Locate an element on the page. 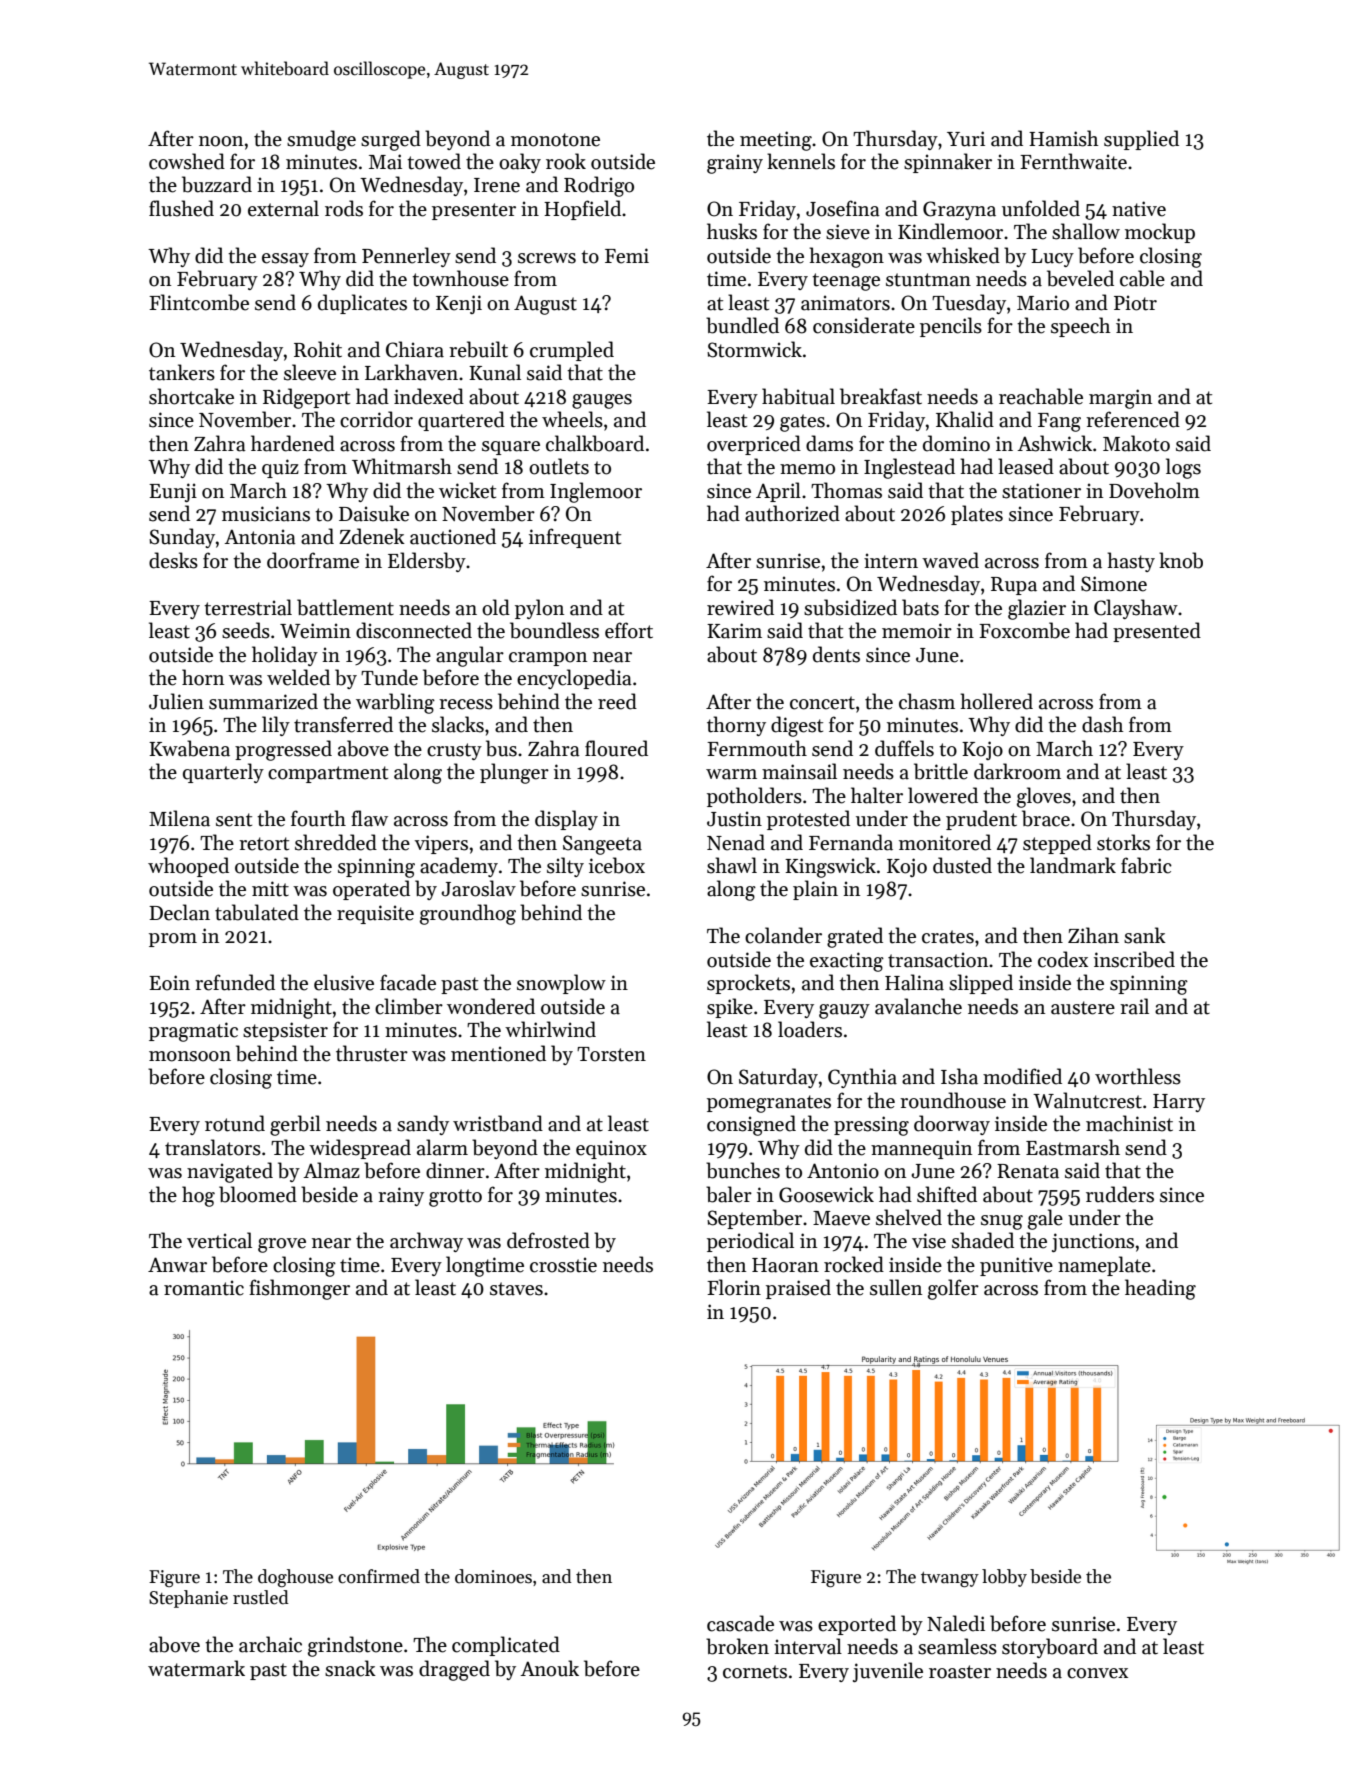 The width and height of the document is (1364, 1765). flushed is located at coordinates (181, 208).
